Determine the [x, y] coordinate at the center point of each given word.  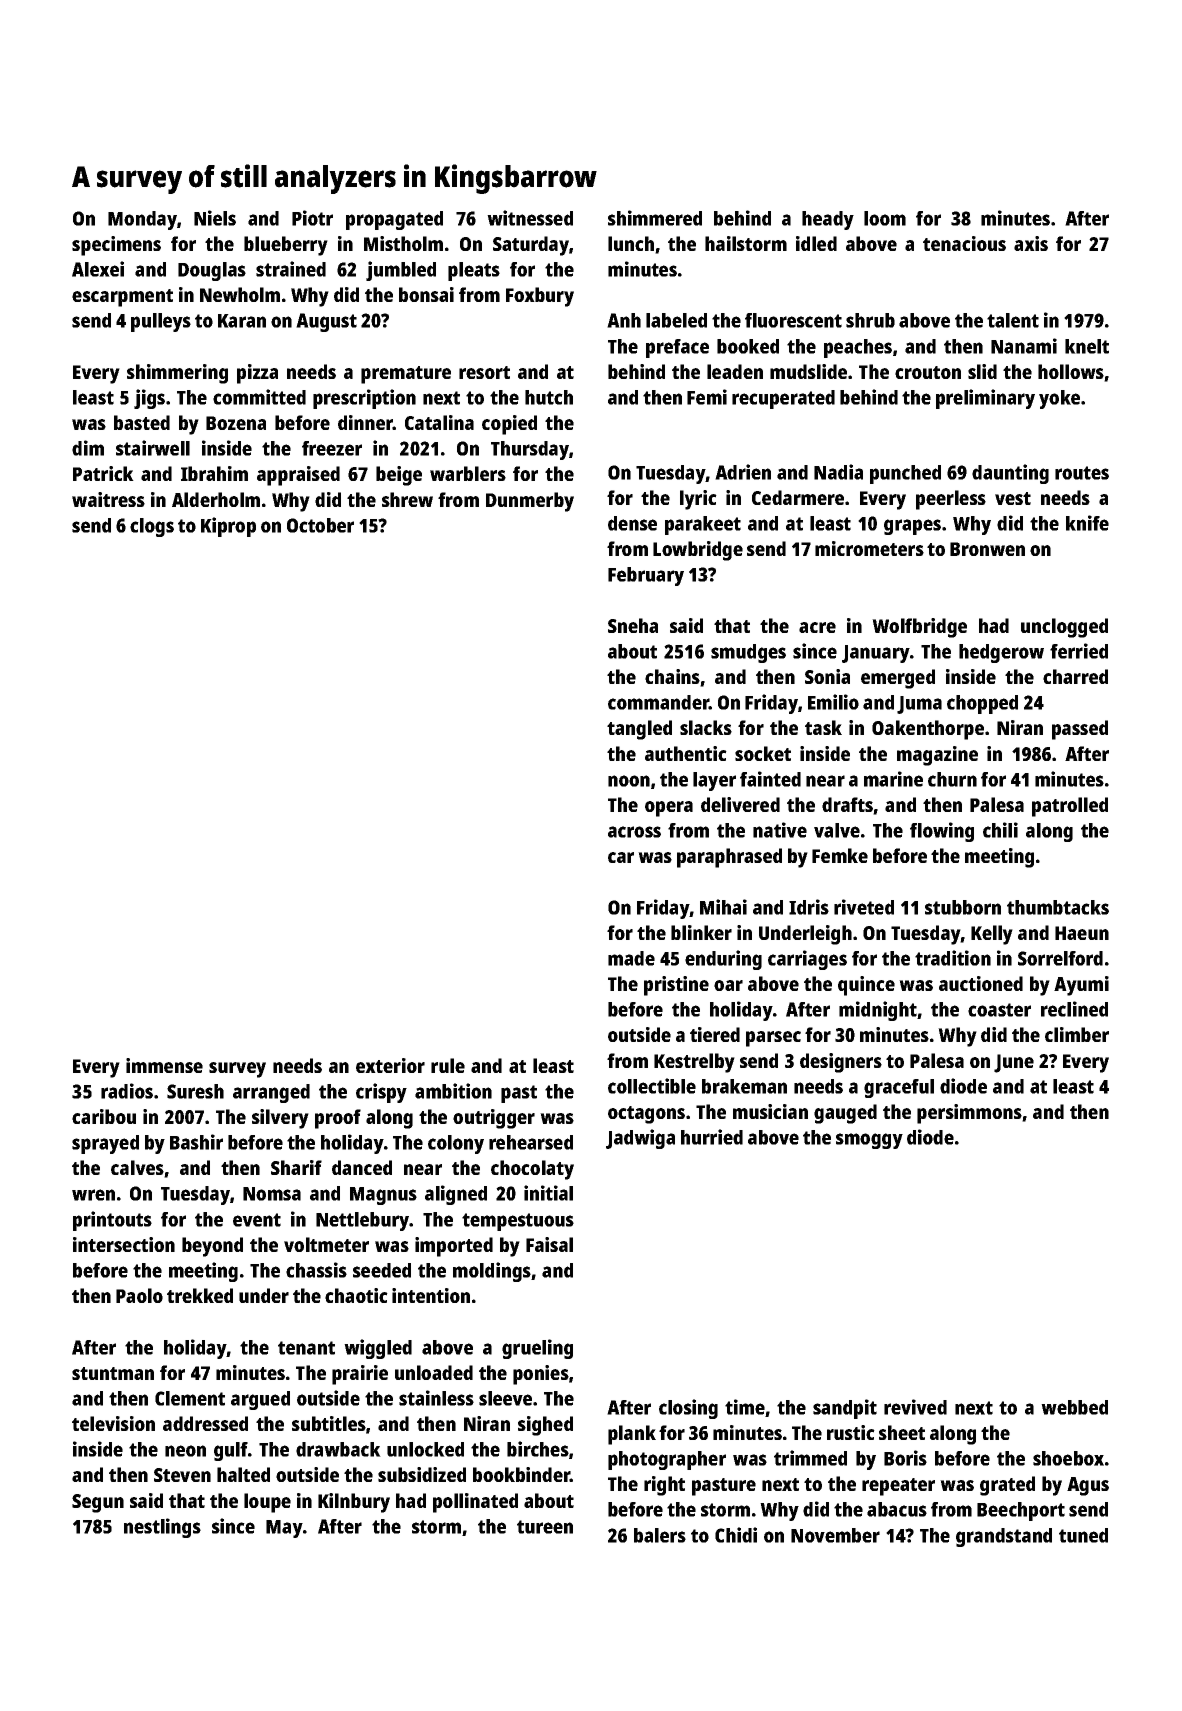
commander [658, 702]
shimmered [655, 218]
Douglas [212, 271]
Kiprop [228, 527]
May [284, 1529]
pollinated [475, 1503]
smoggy [869, 1141]
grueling [537, 1349]
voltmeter [326, 1244]
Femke [840, 855]
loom [885, 218]
